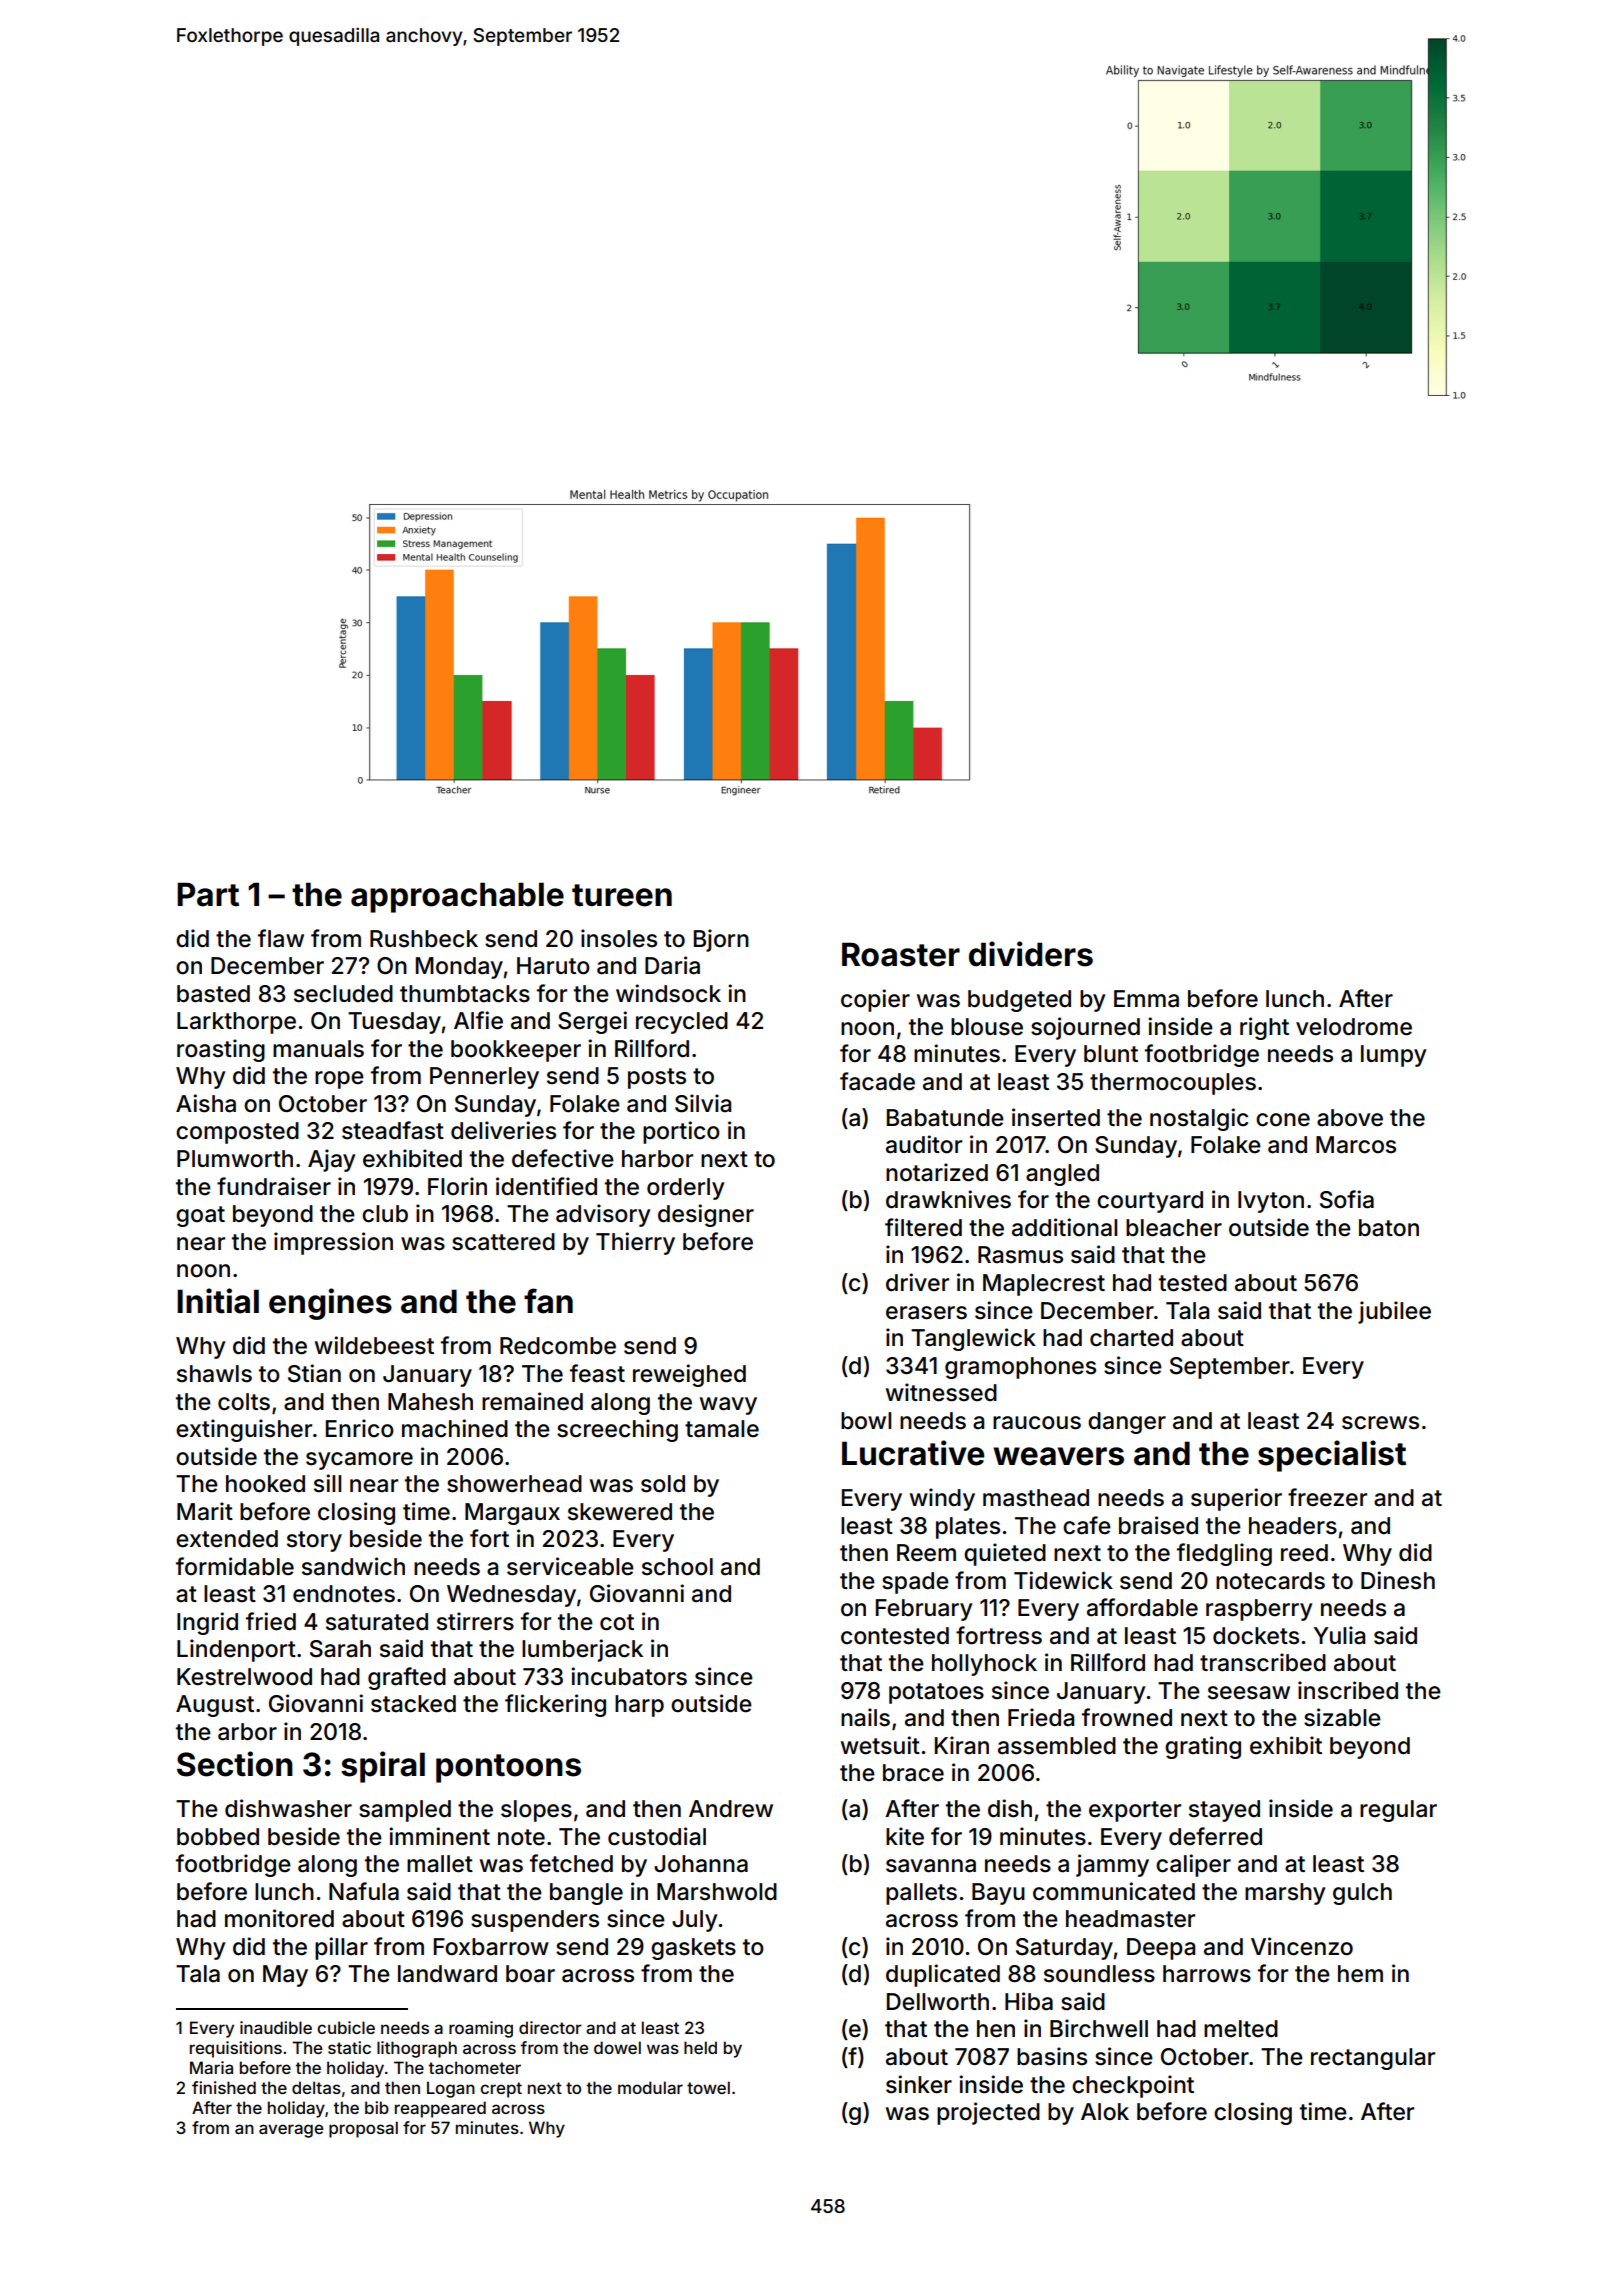  I want to click on engines, so click(330, 1304).
